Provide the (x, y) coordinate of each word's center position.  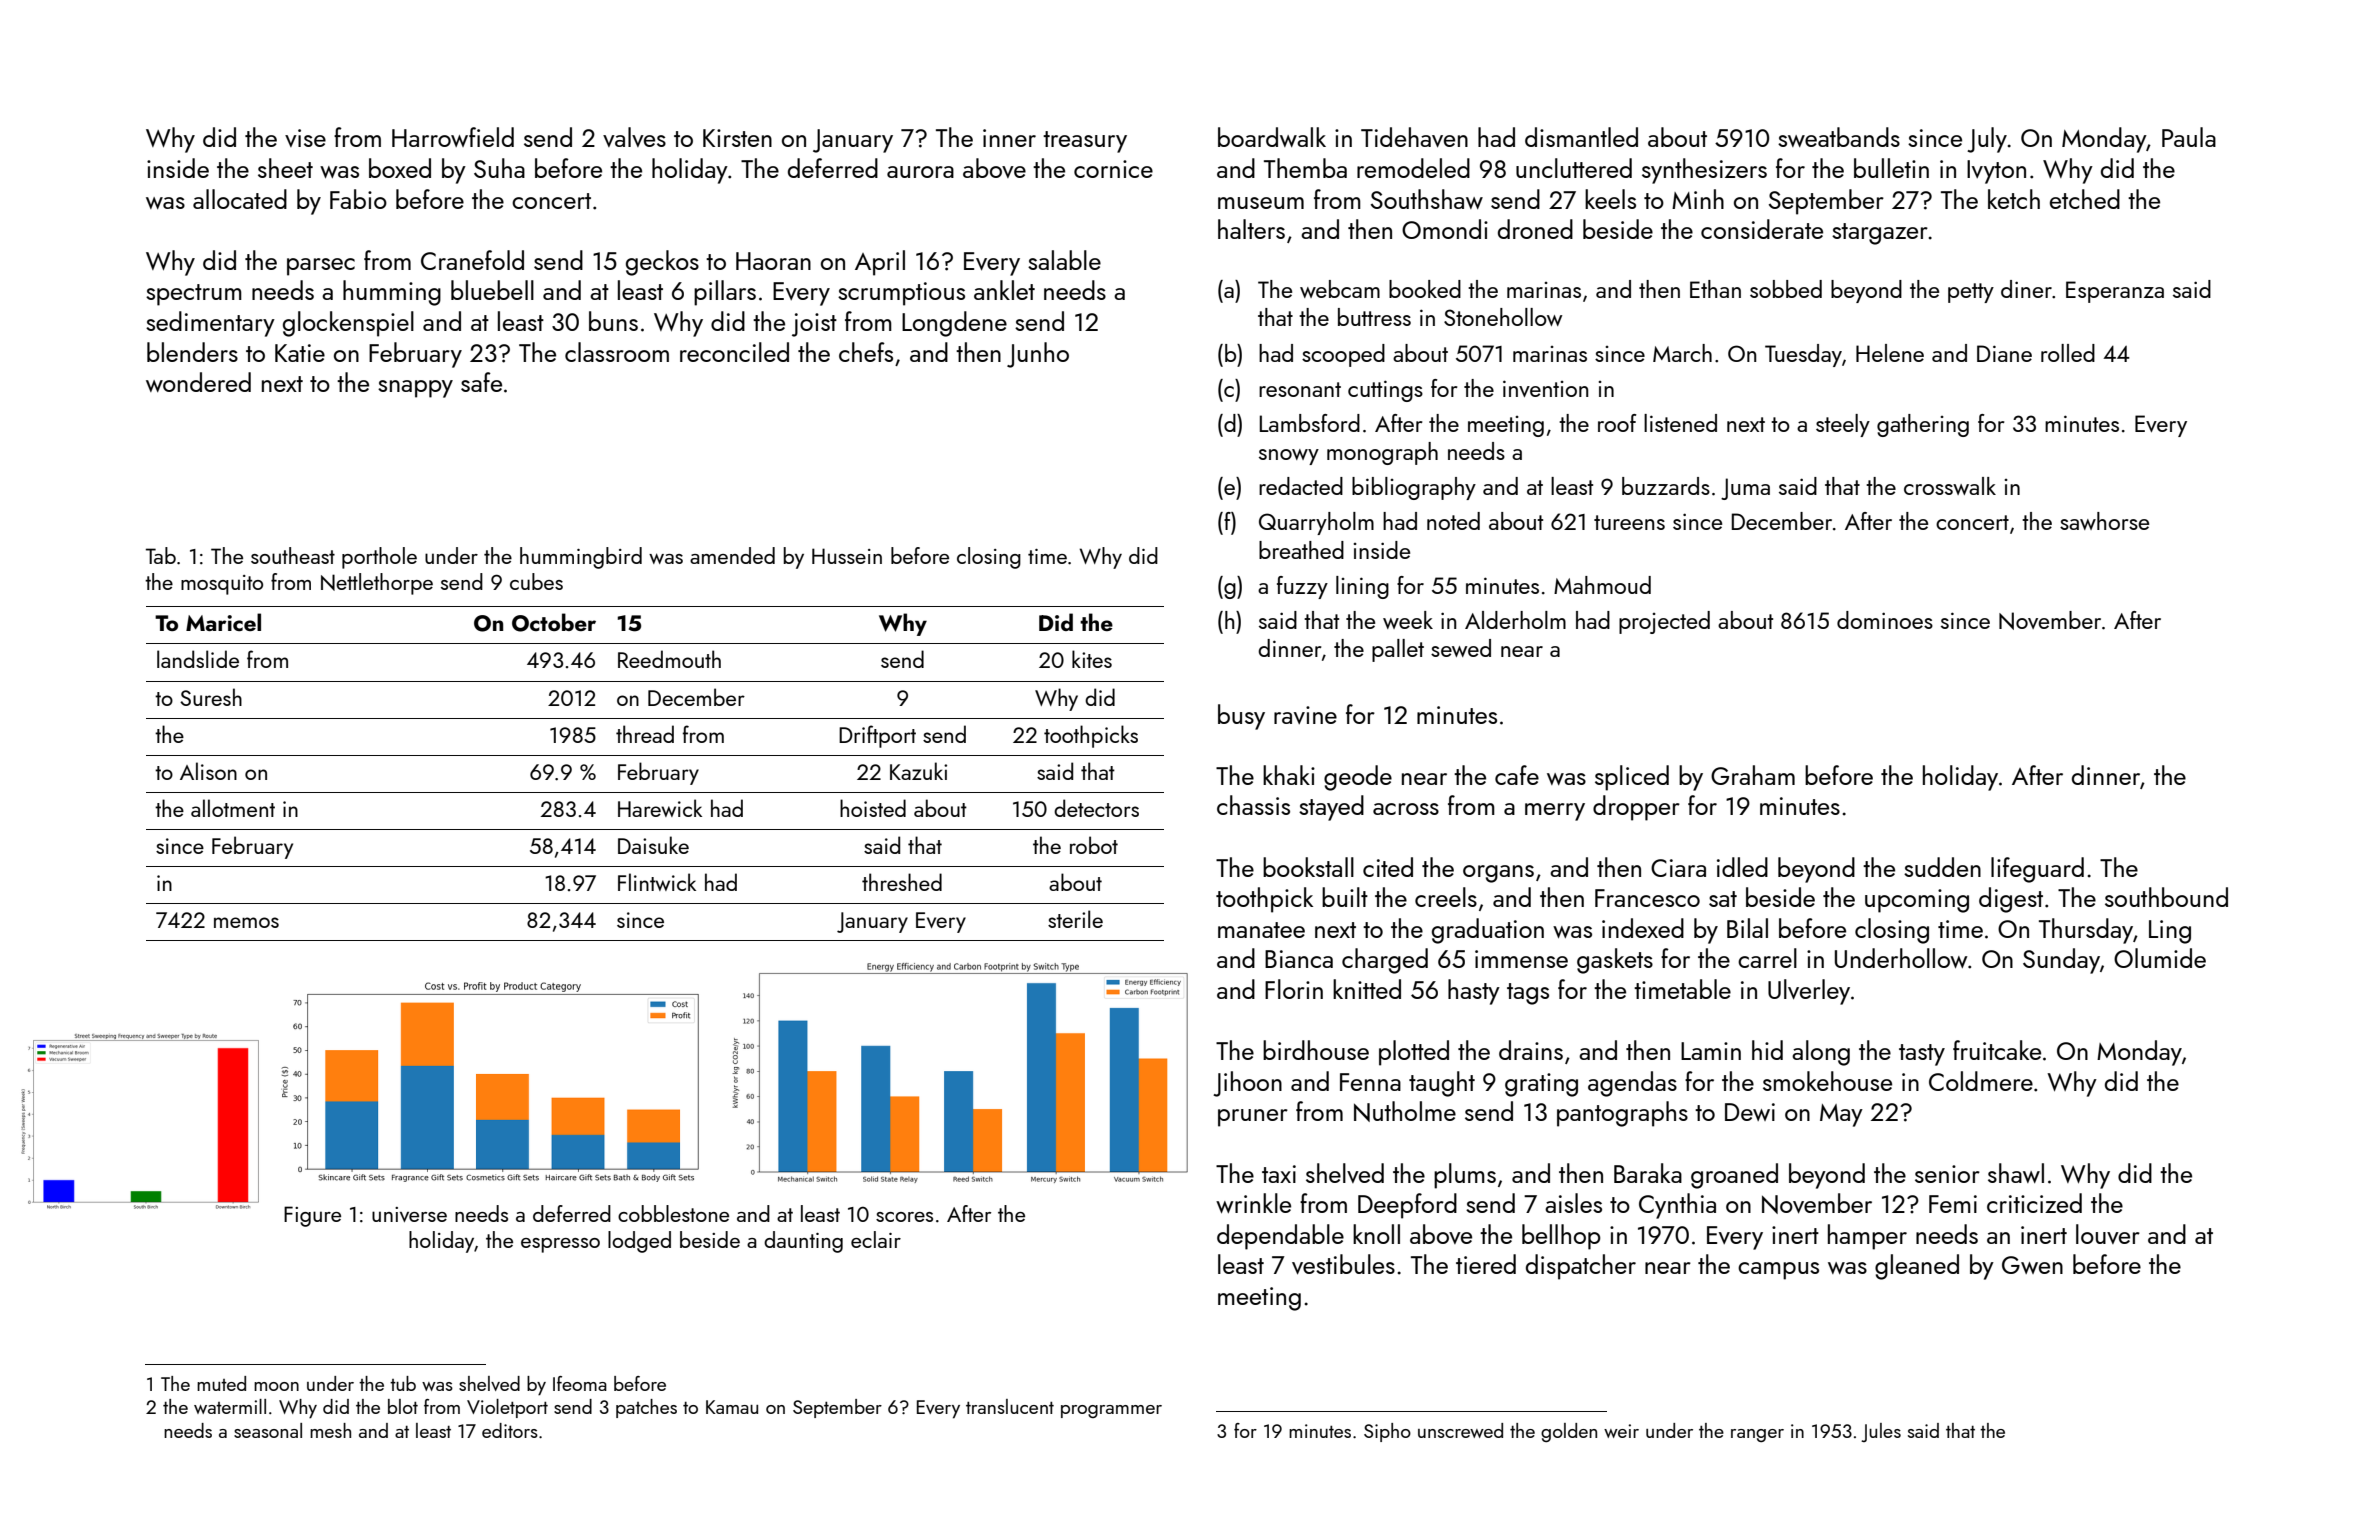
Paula (2189, 137)
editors (510, 1430)
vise (305, 138)
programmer (1111, 1411)
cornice (1113, 169)
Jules (1881, 1432)
